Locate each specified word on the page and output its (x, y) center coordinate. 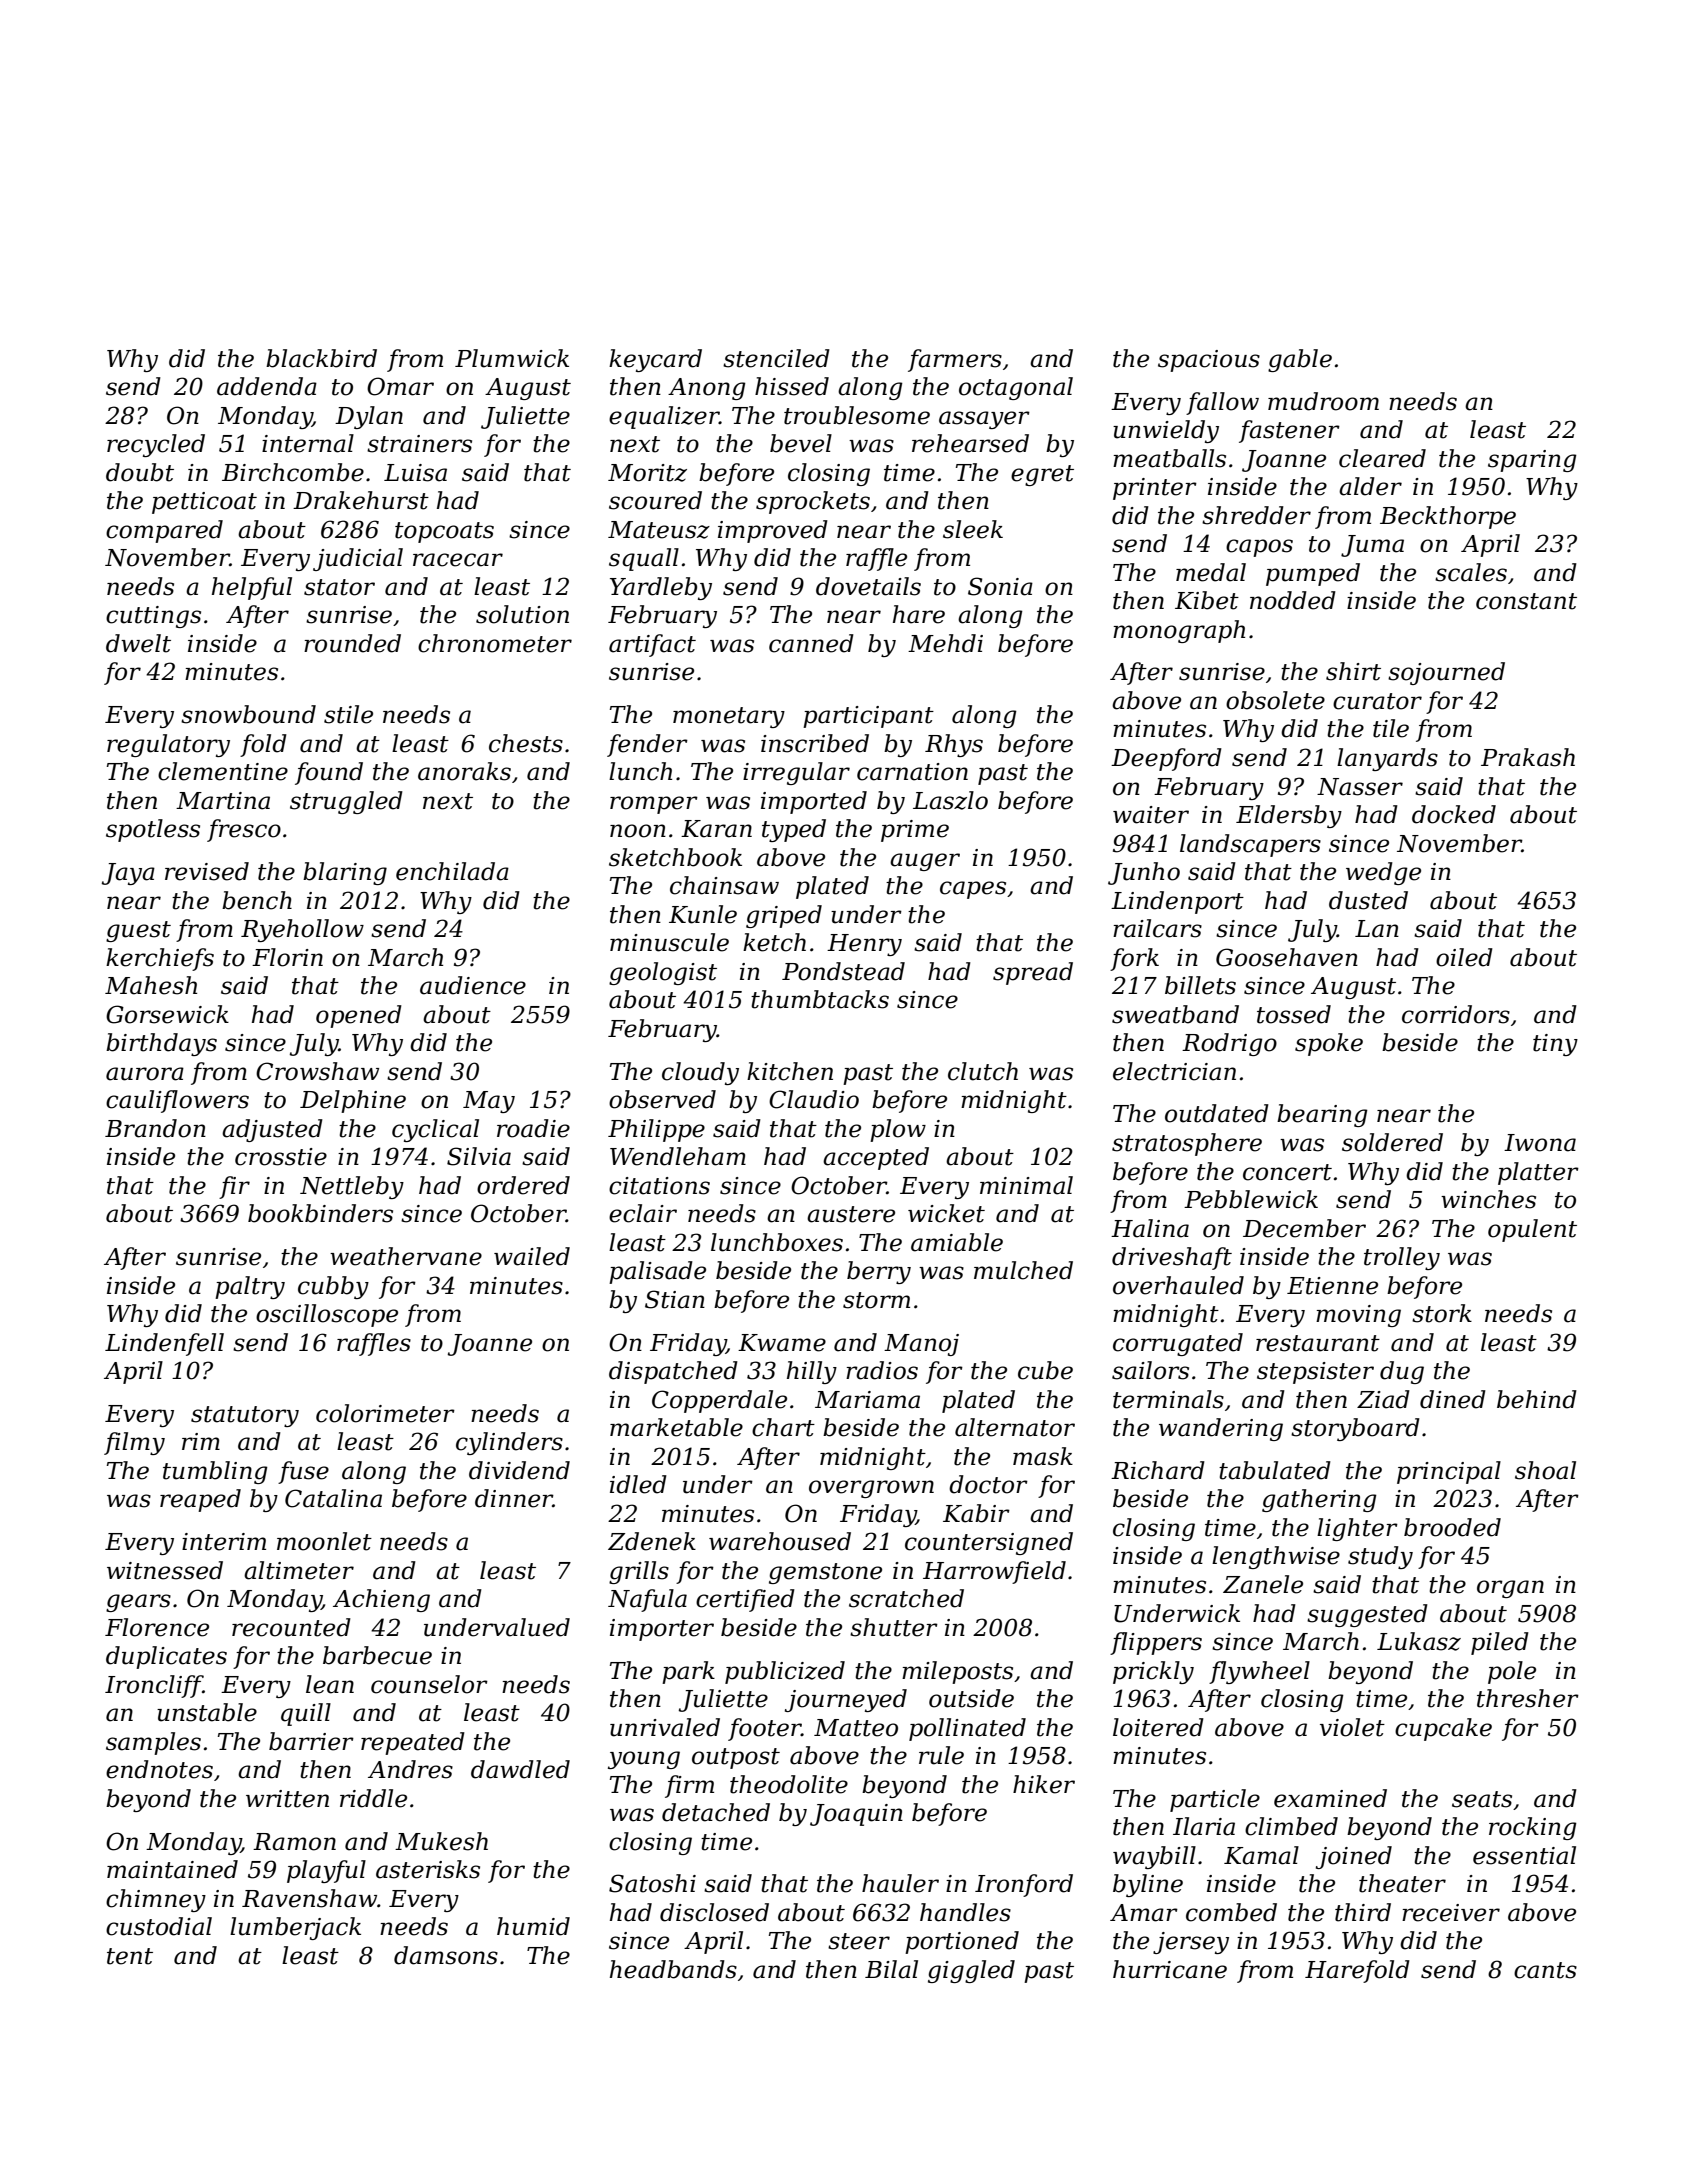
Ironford (1024, 1885)
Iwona (1540, 1143)
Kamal (1261, 1855)
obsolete (1275, 700)
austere (851, 1214)
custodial (159, 1926)
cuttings (153, 617)
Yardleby (661, 588)
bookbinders (320, 1213)
